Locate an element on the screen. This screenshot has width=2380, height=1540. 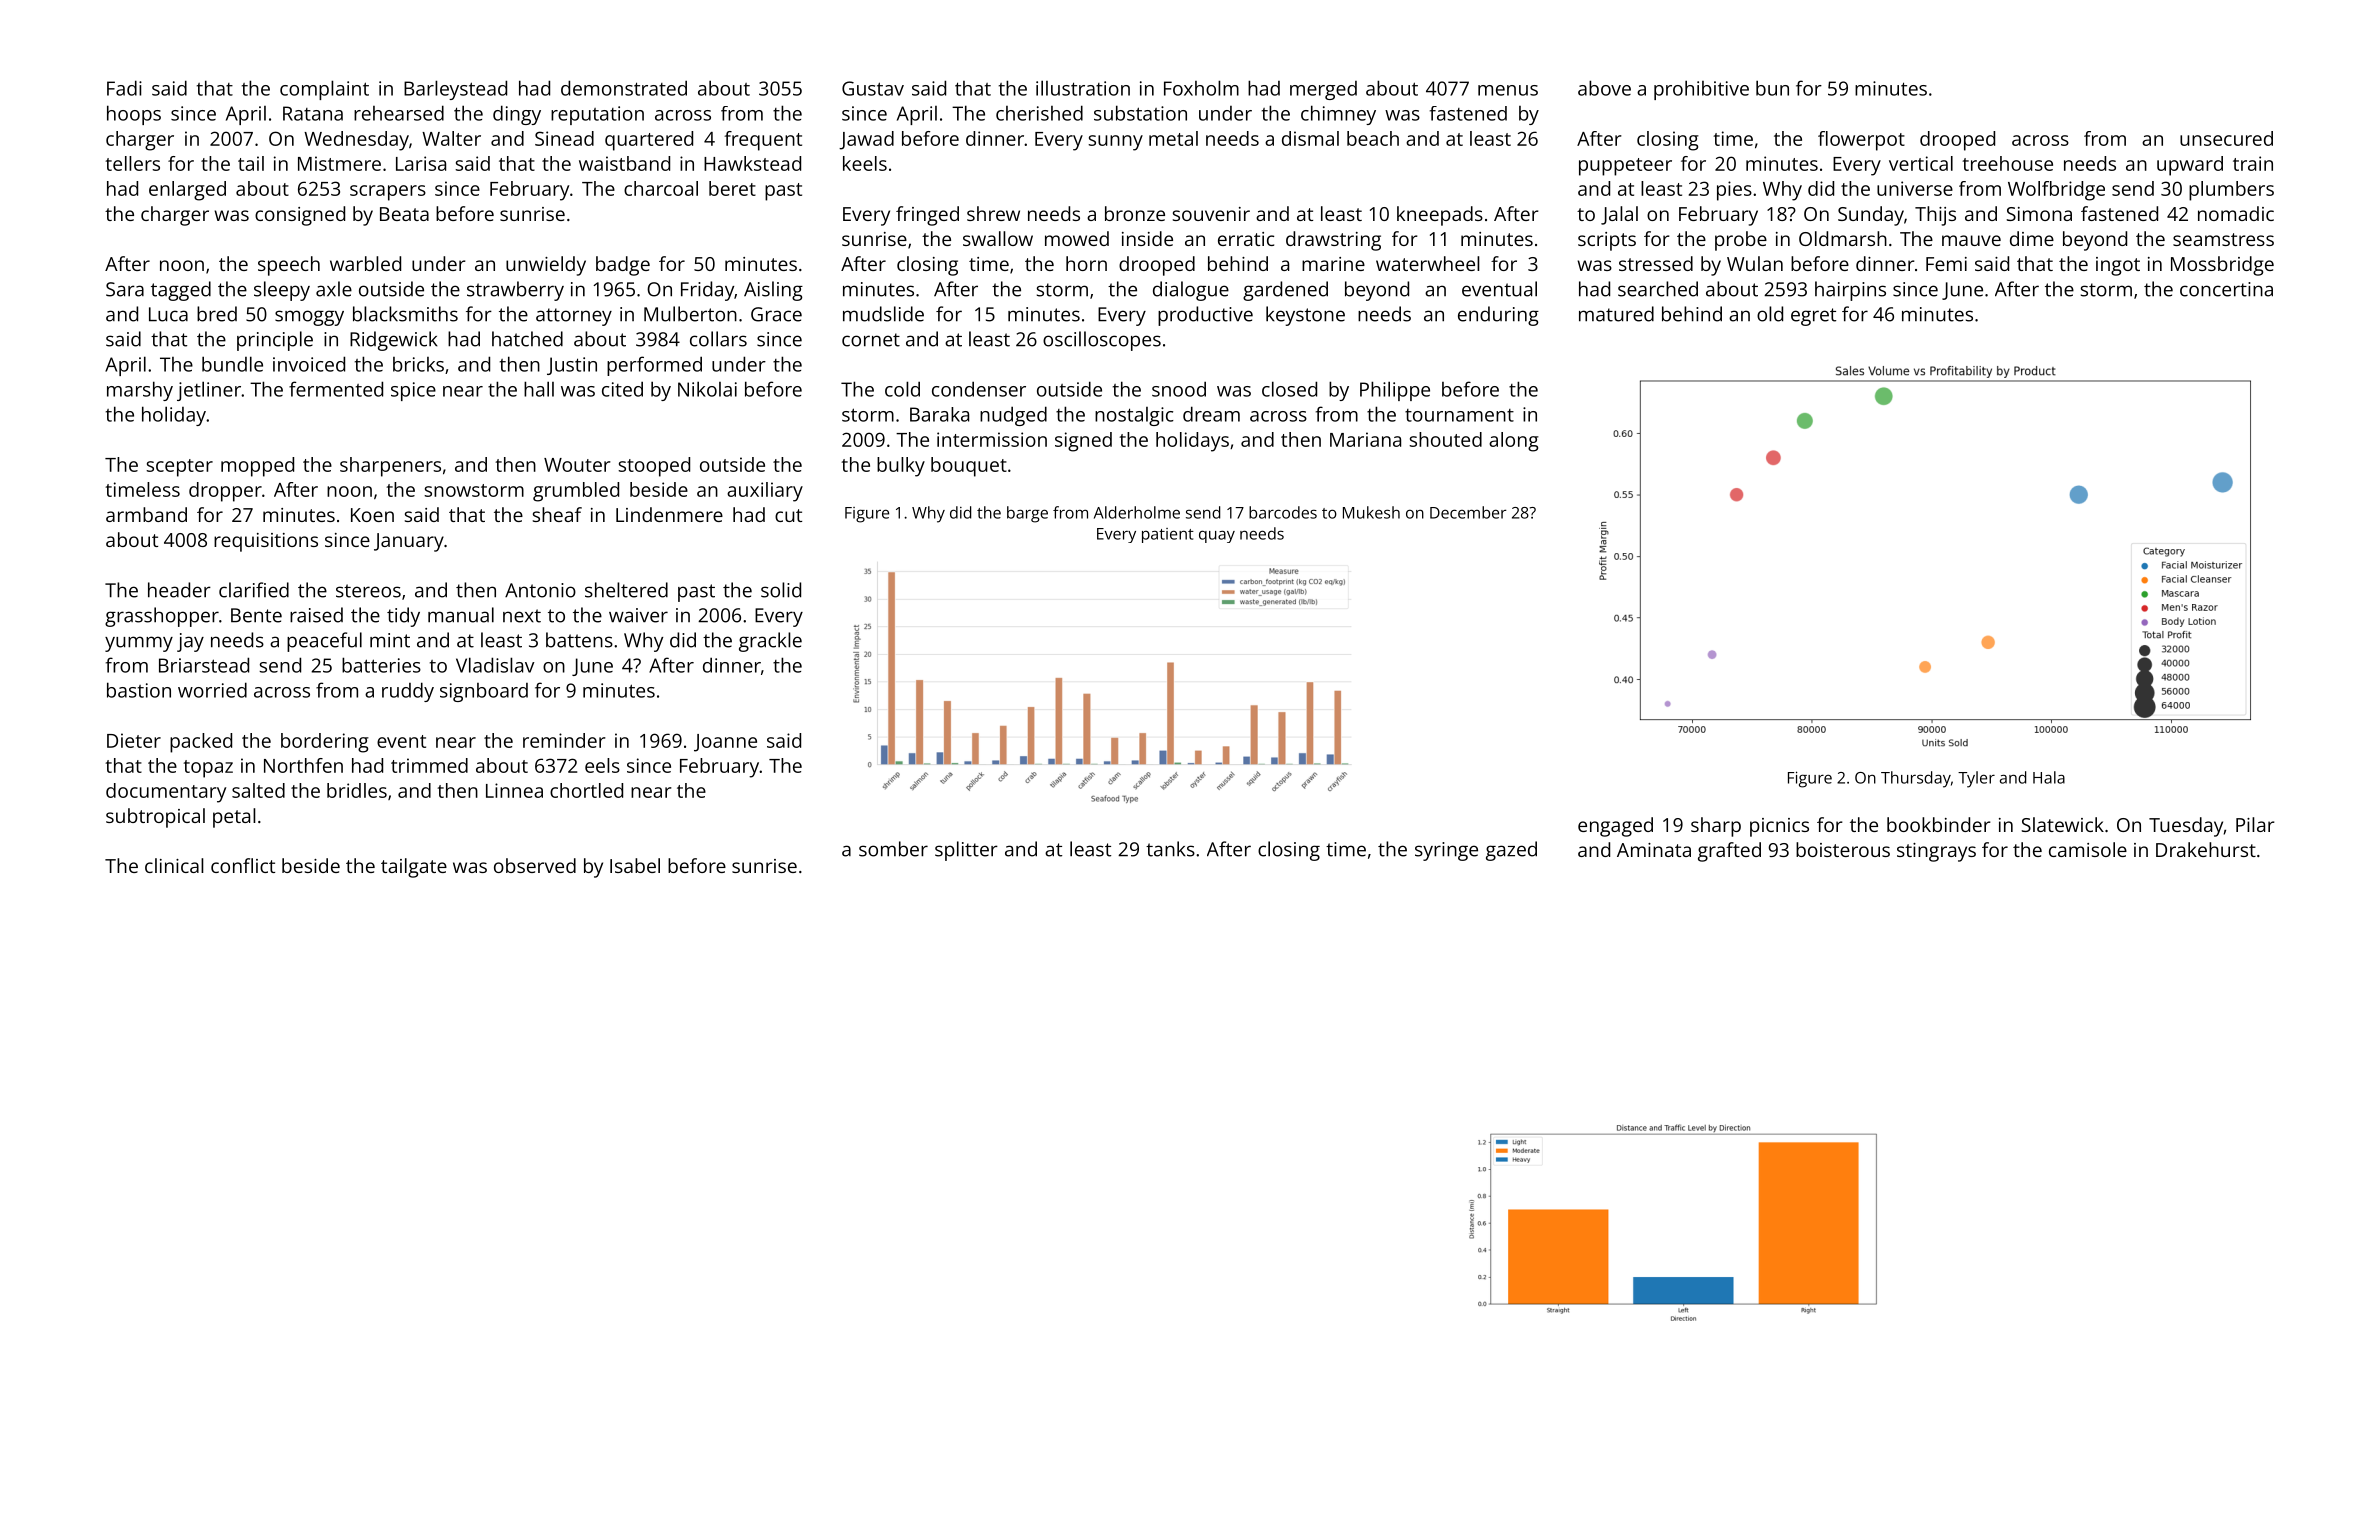
collars is located at coordinates (718, 339).
